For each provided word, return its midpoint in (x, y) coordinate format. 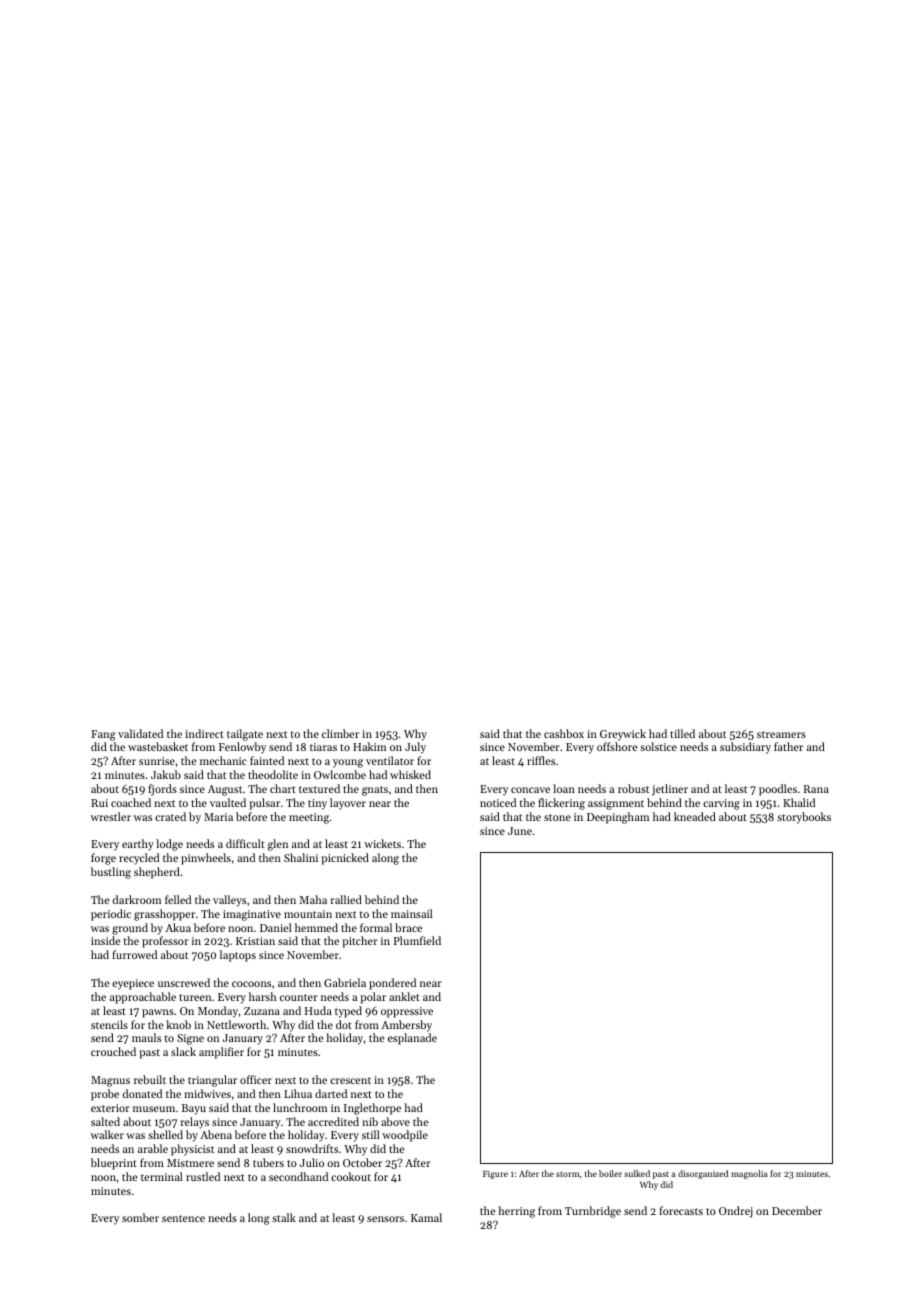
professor (165, 942)
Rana (816, 789)
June (520, 831)
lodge (169, 845)
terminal (162, 1176)
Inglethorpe (372, 1109)
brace (408, 927)
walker (107, 1134)
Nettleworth (236, 1024)
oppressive (407, 1012)
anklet (404, 996)
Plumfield (417, 940)
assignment (616, 804)
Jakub (166, 774)
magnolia (749, 1174)
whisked (410, 774)
